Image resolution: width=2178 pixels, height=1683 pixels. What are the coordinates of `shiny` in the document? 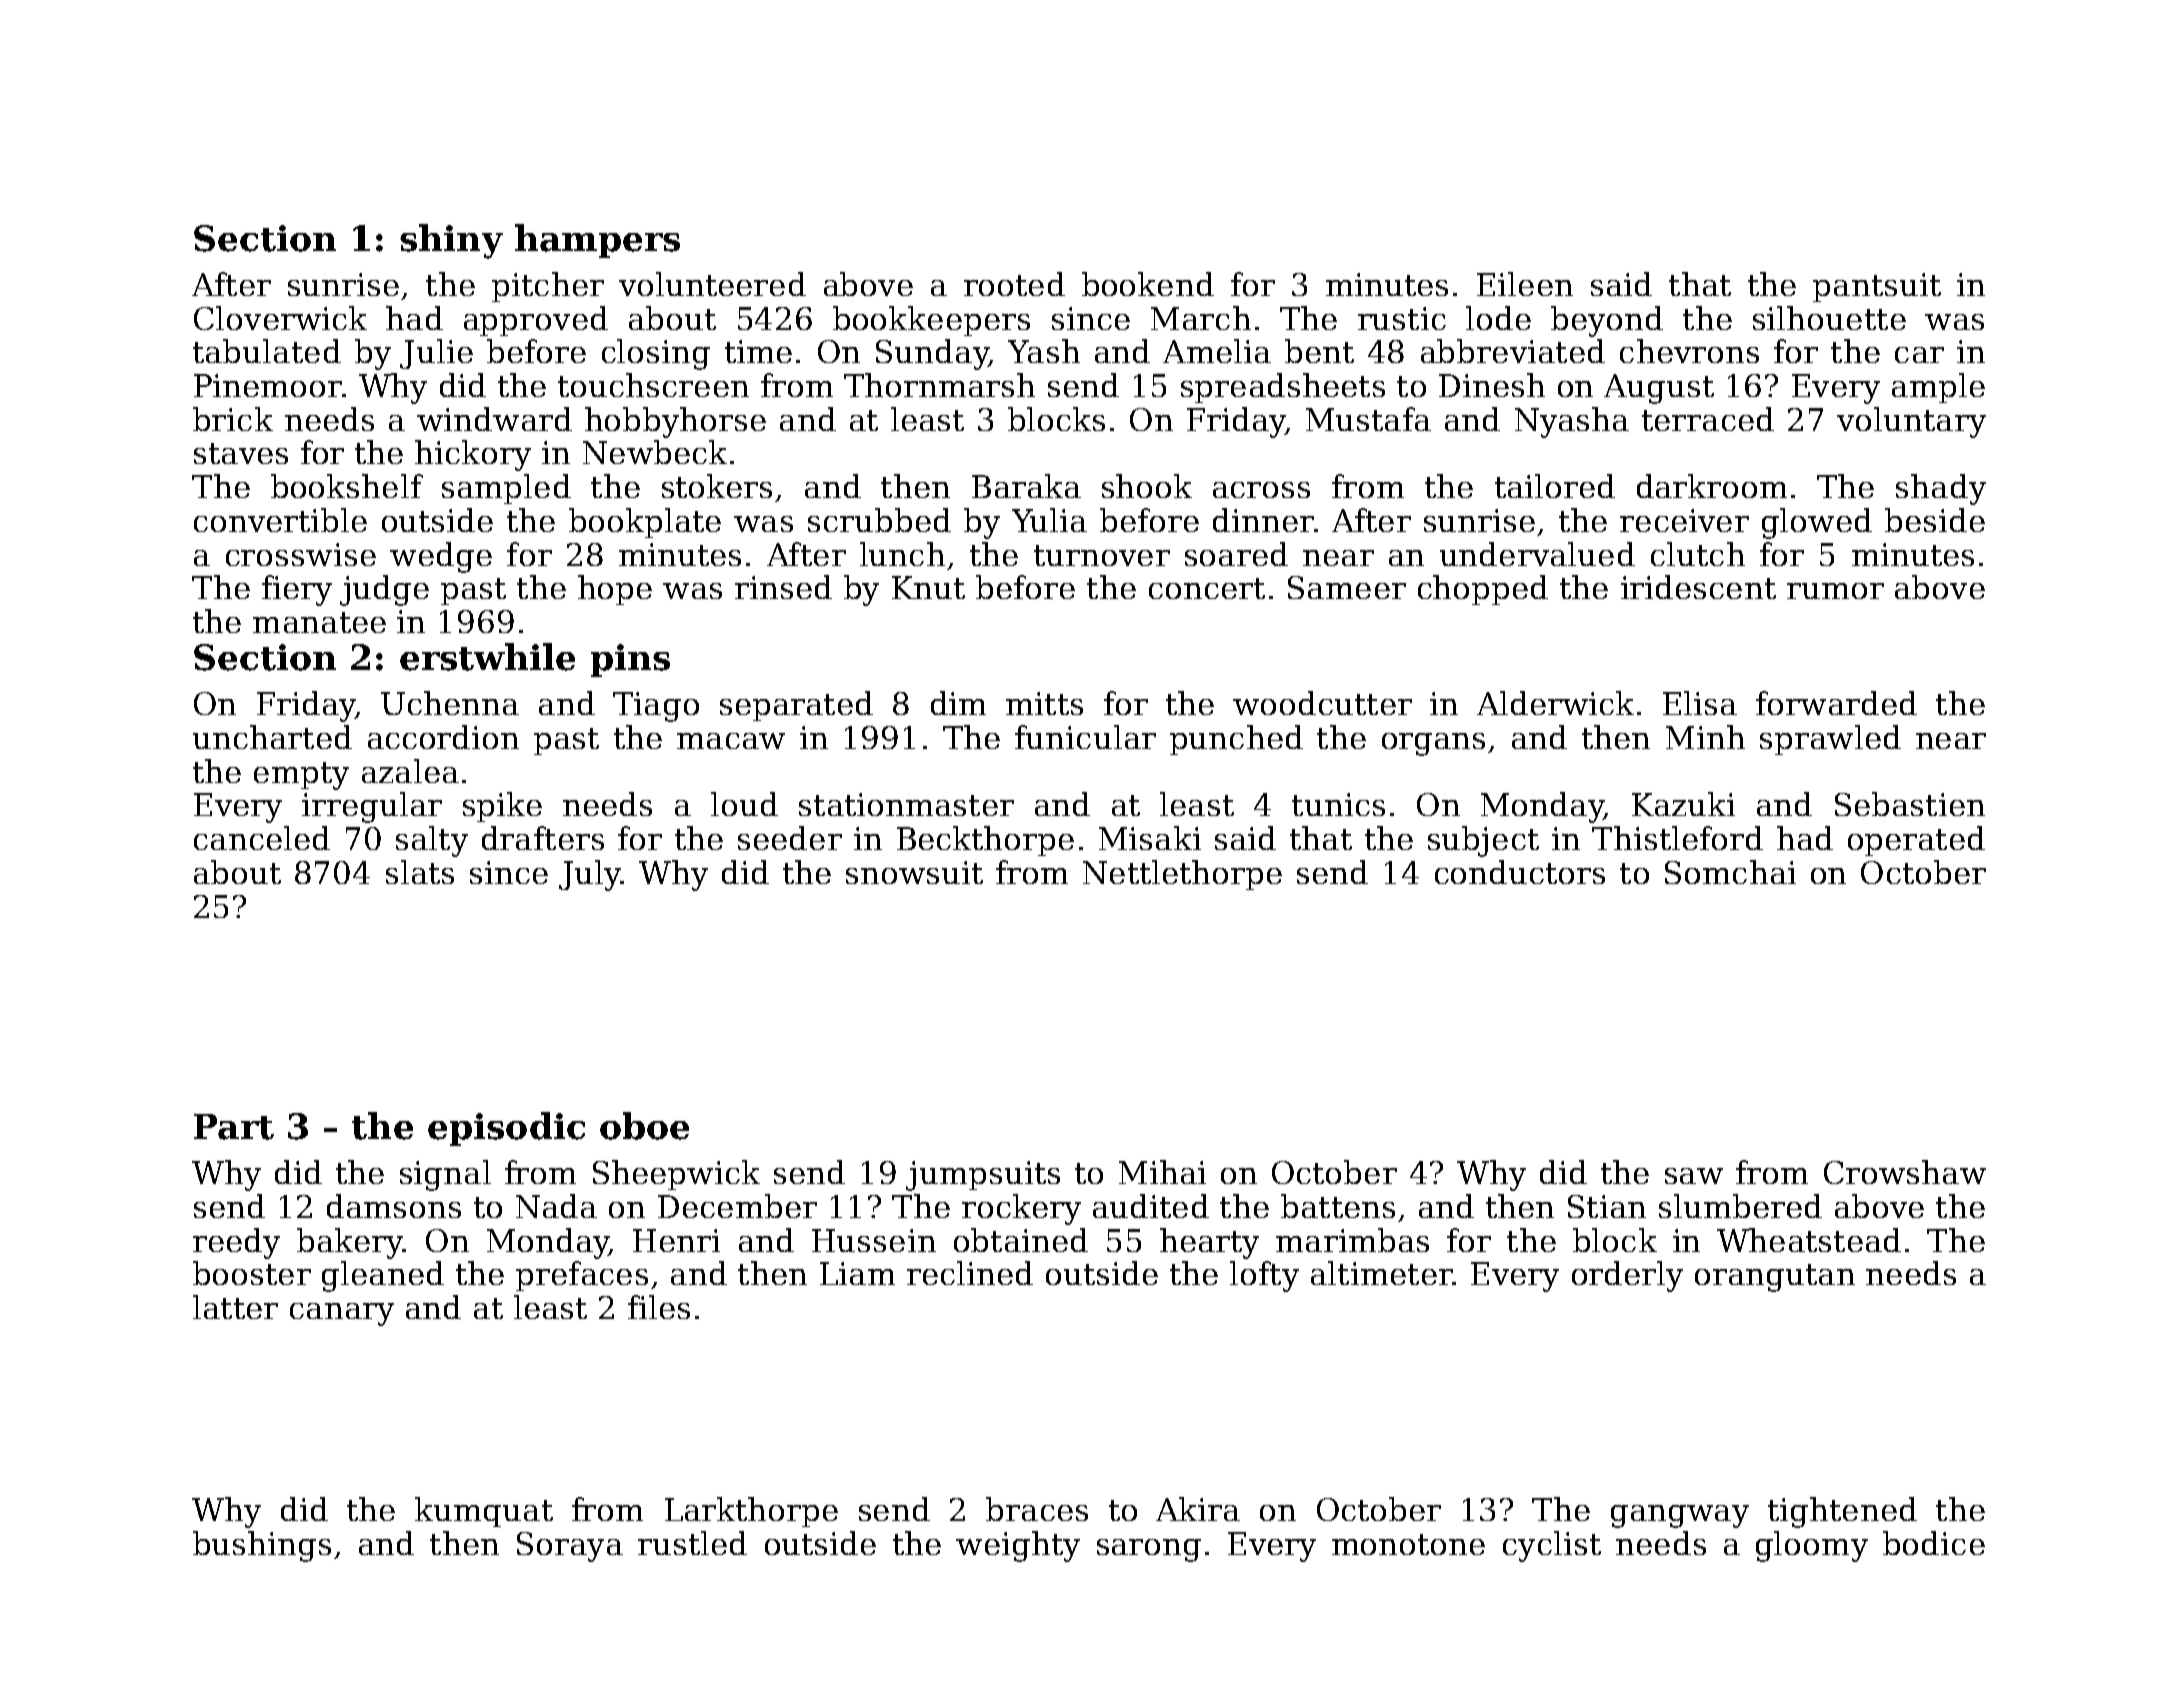 It's located at (451, 241).
